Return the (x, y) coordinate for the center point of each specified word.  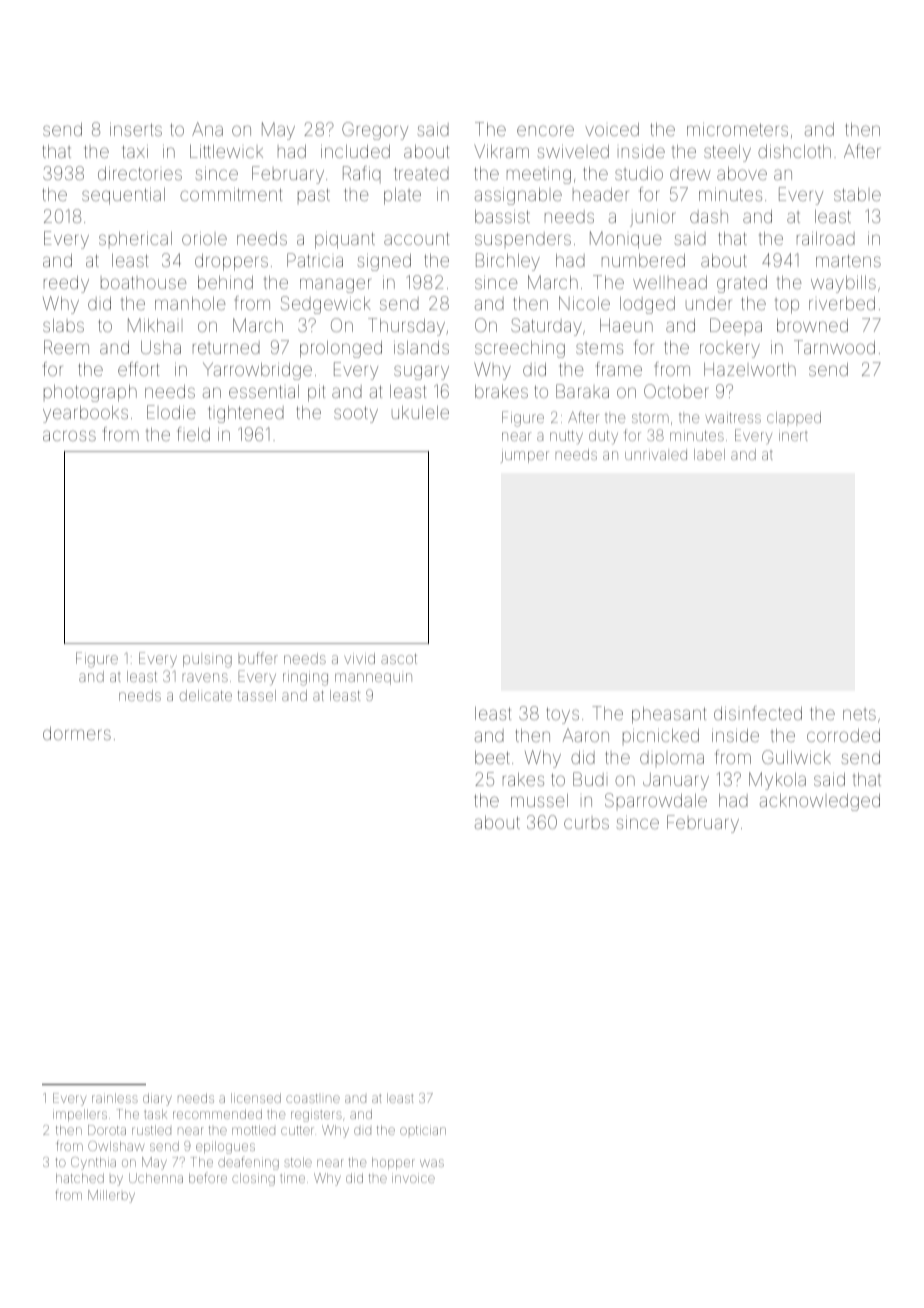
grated (742, 284)
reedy (66, 284)
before (208, 1177)
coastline (313, 1098)
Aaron (586, 735)
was (432, 1163)
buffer (258, 658)
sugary (421, 372)
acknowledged (820, 802)
